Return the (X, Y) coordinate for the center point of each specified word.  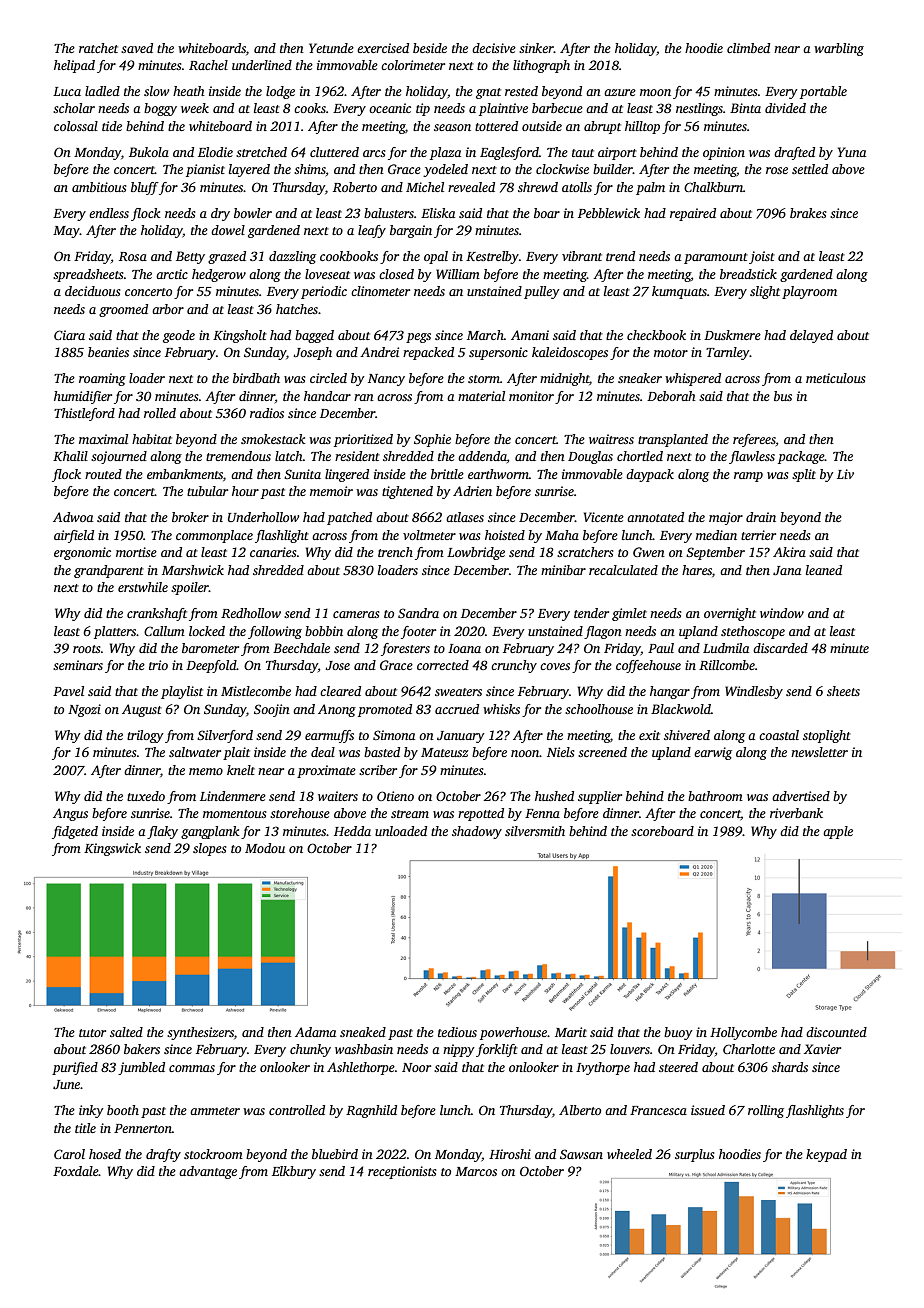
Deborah (671, 396)
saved (137, 48)
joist (762, 257)
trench (395, 552)
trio (158, 665)
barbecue (557, 108)
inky (91, 1111)
